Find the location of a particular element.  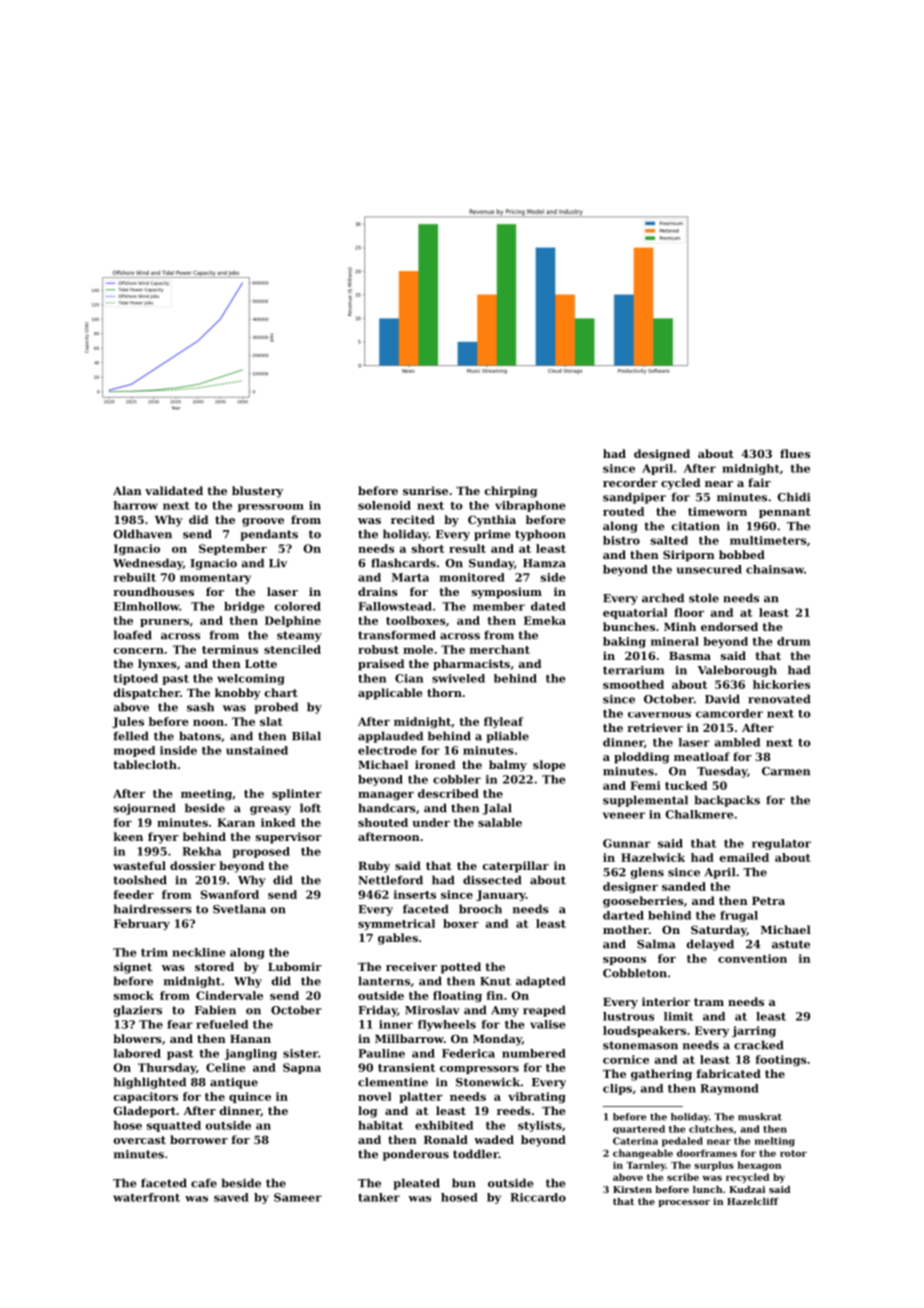

Riccardo is located at coordinates (538, 1197).
